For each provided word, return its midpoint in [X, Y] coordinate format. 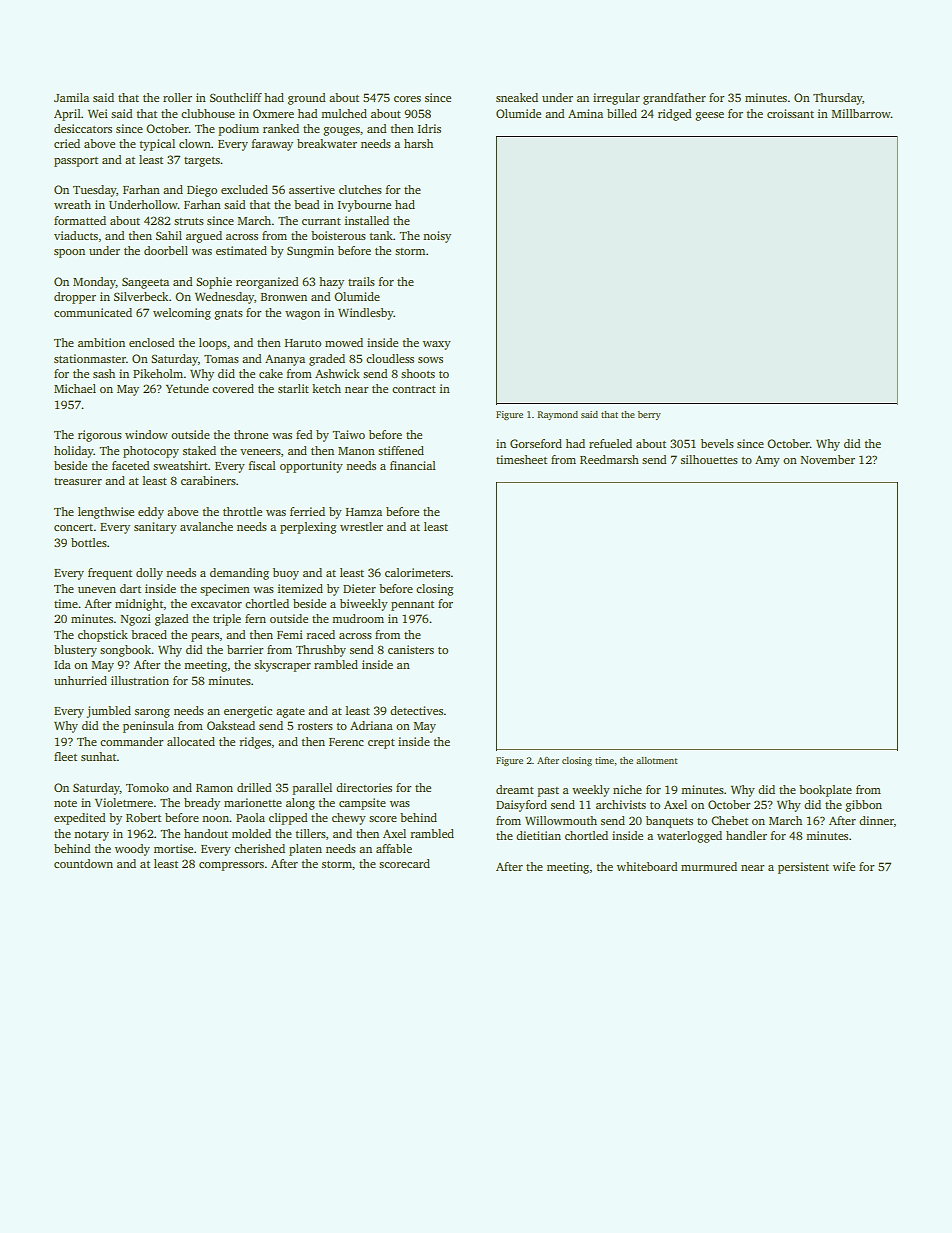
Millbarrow [861, 113]
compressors [231, 866]
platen [305, 850]
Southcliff [236, 97]
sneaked [517, 97]
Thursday [837, 99]
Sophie [214, 283]
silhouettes [709, 459]
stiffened [401, 450]
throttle [242, 511]
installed [367, 220]
